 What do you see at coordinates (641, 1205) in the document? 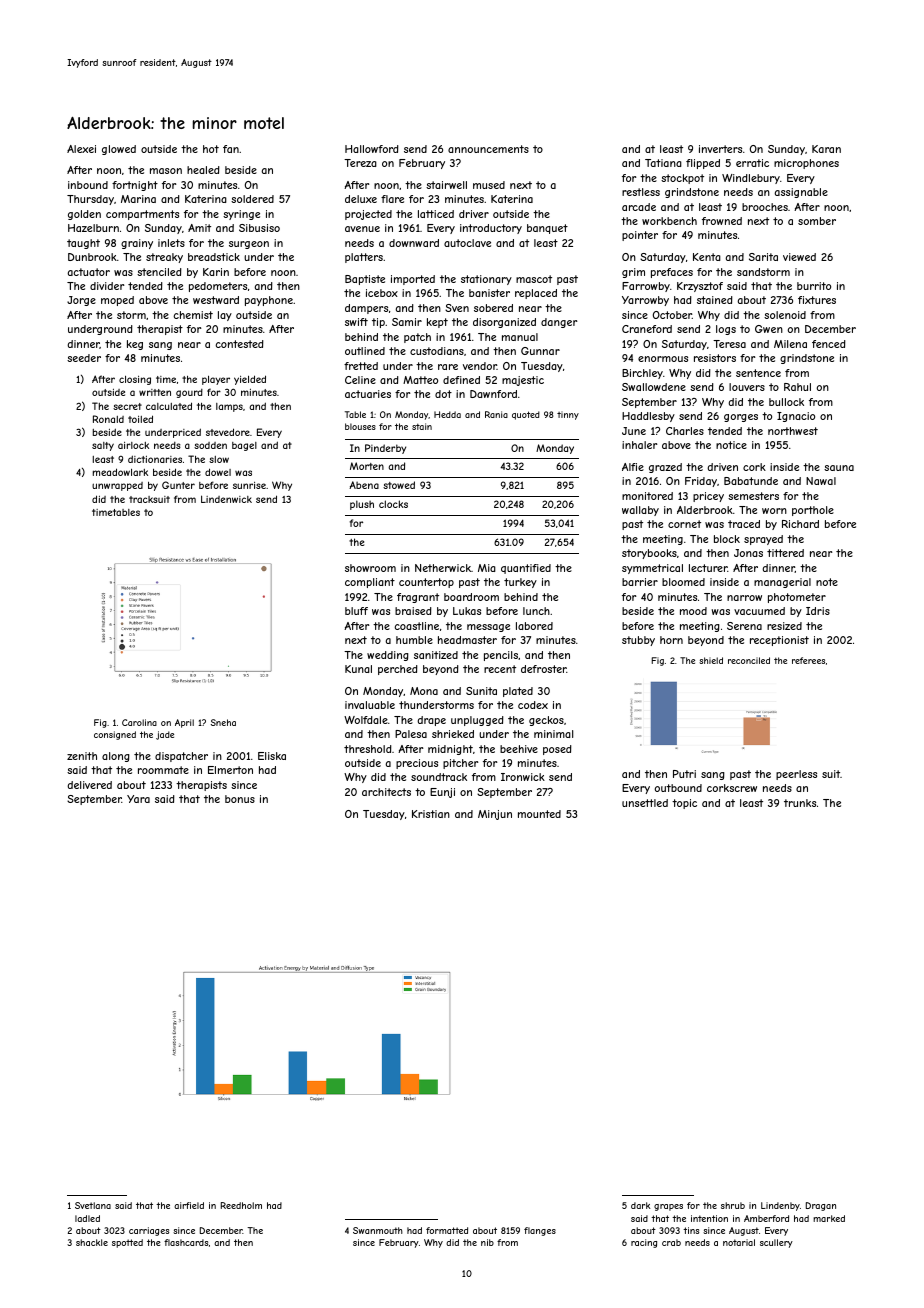
I see `dark` at bounding box center [641, 1205].
